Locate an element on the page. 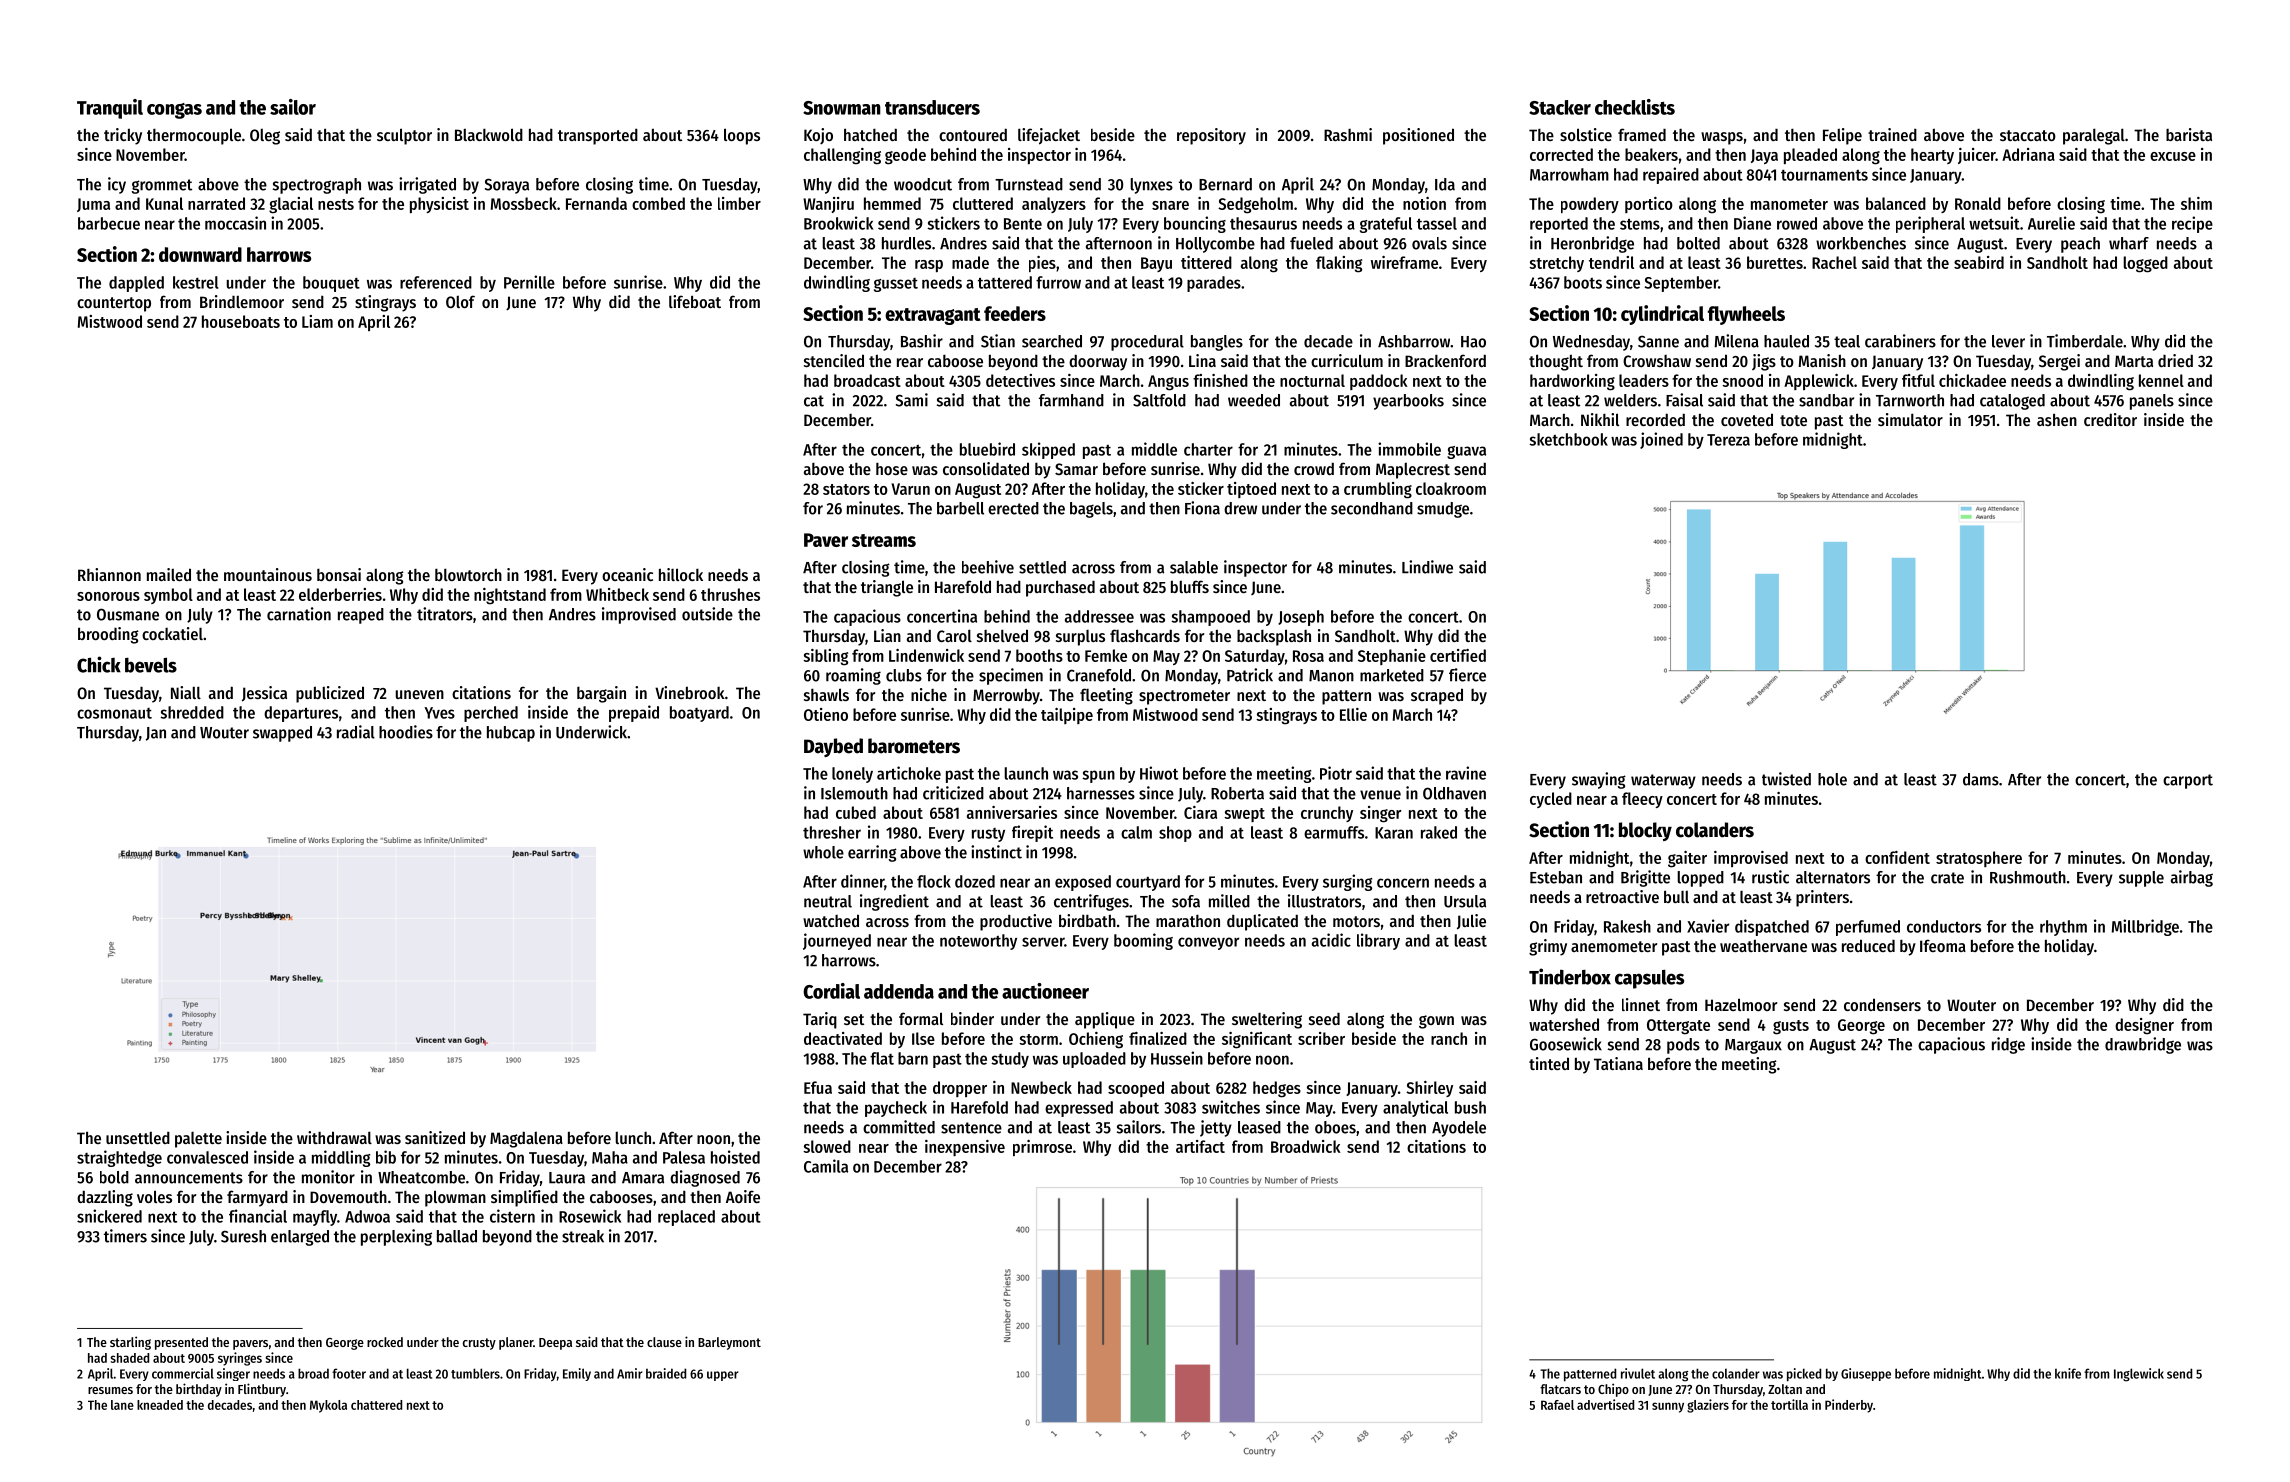  dozed is located at coordinates (975, 881).
